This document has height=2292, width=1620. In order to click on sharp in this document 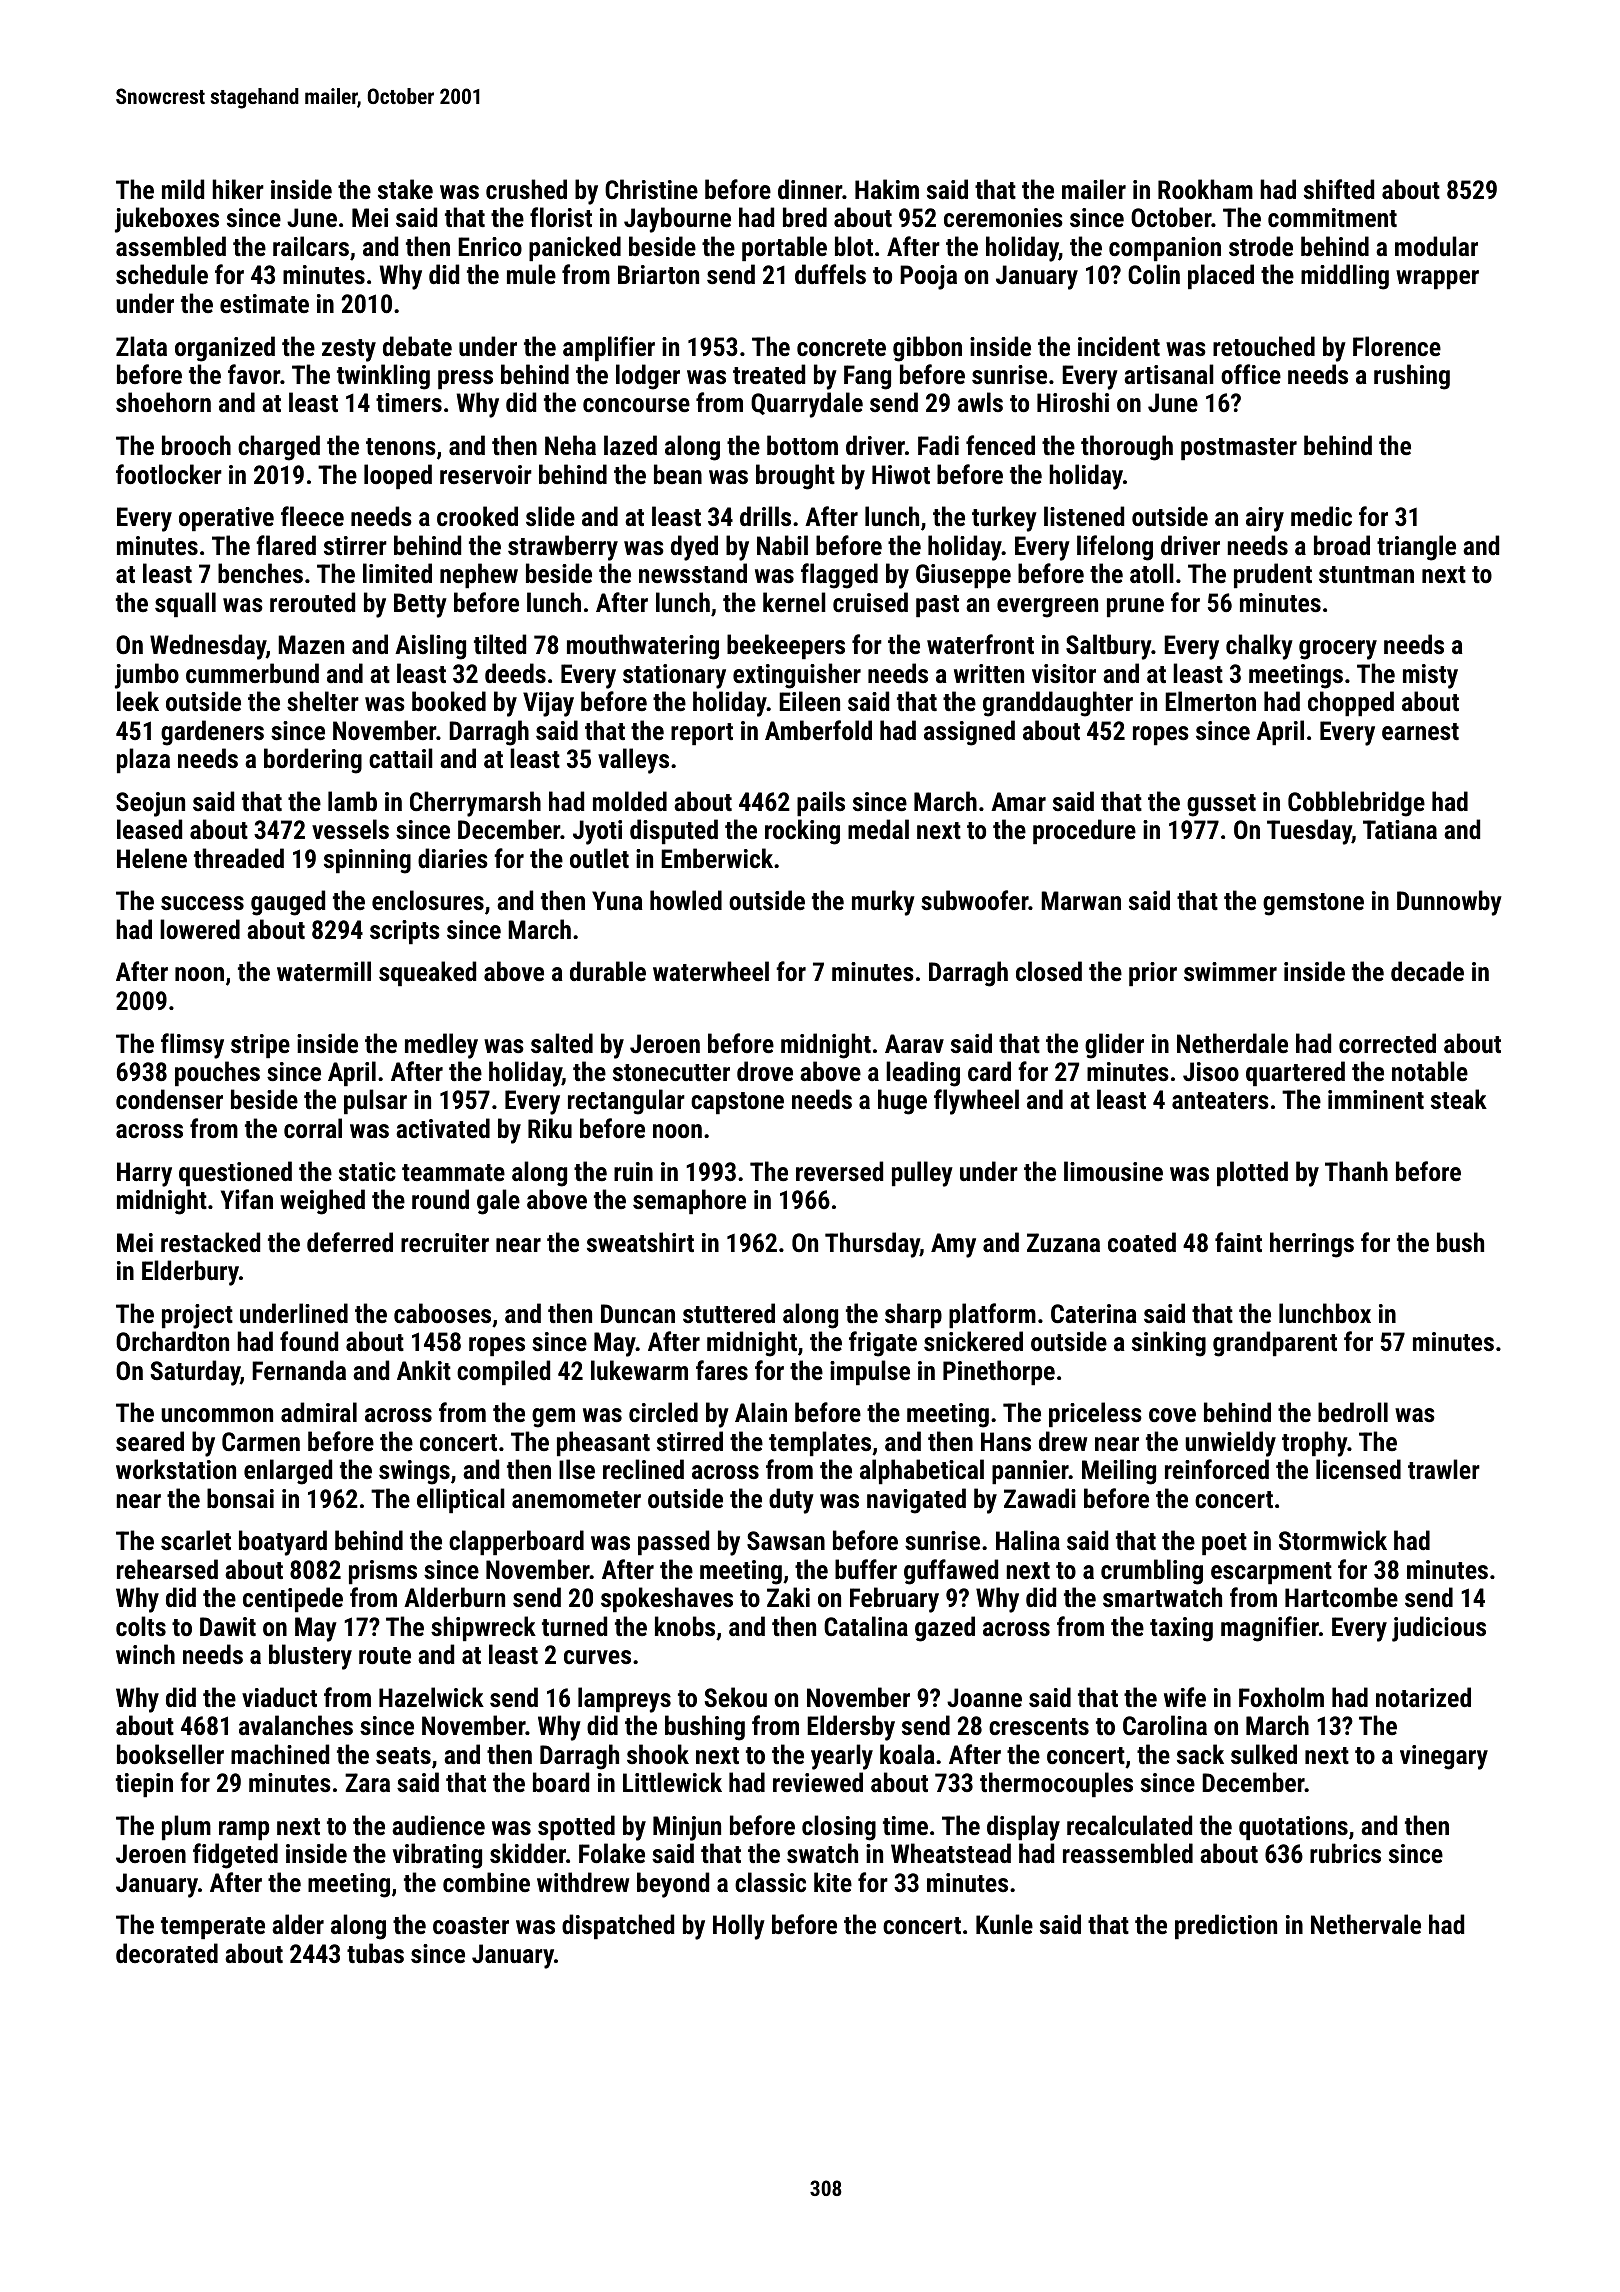, I will do `click(913, 1316)`.
